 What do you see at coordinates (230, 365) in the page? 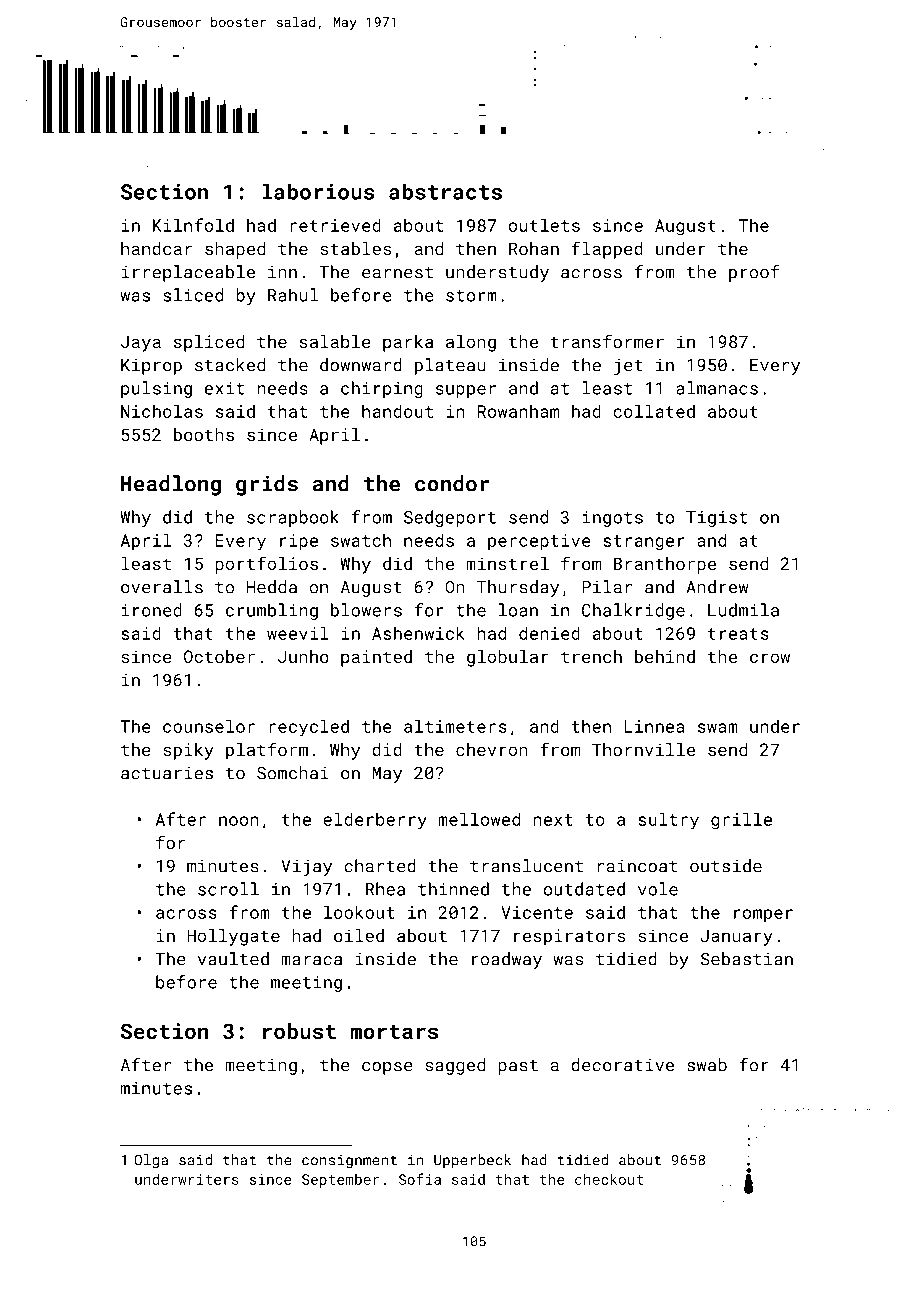
I see `stacked` at bounding box center [230, 365].
